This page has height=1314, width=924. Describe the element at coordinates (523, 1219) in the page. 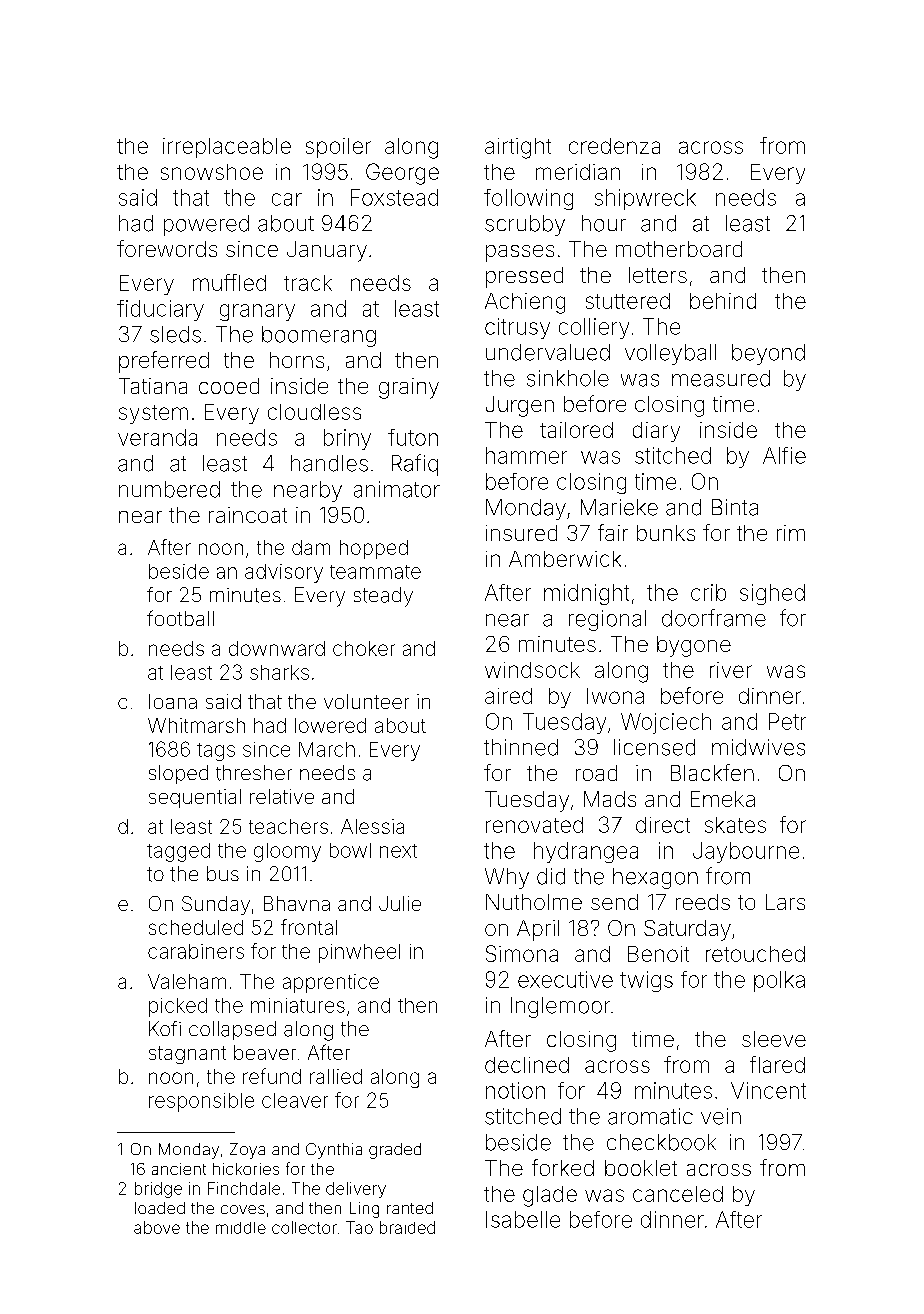

I see `Isabelle` at that location.
